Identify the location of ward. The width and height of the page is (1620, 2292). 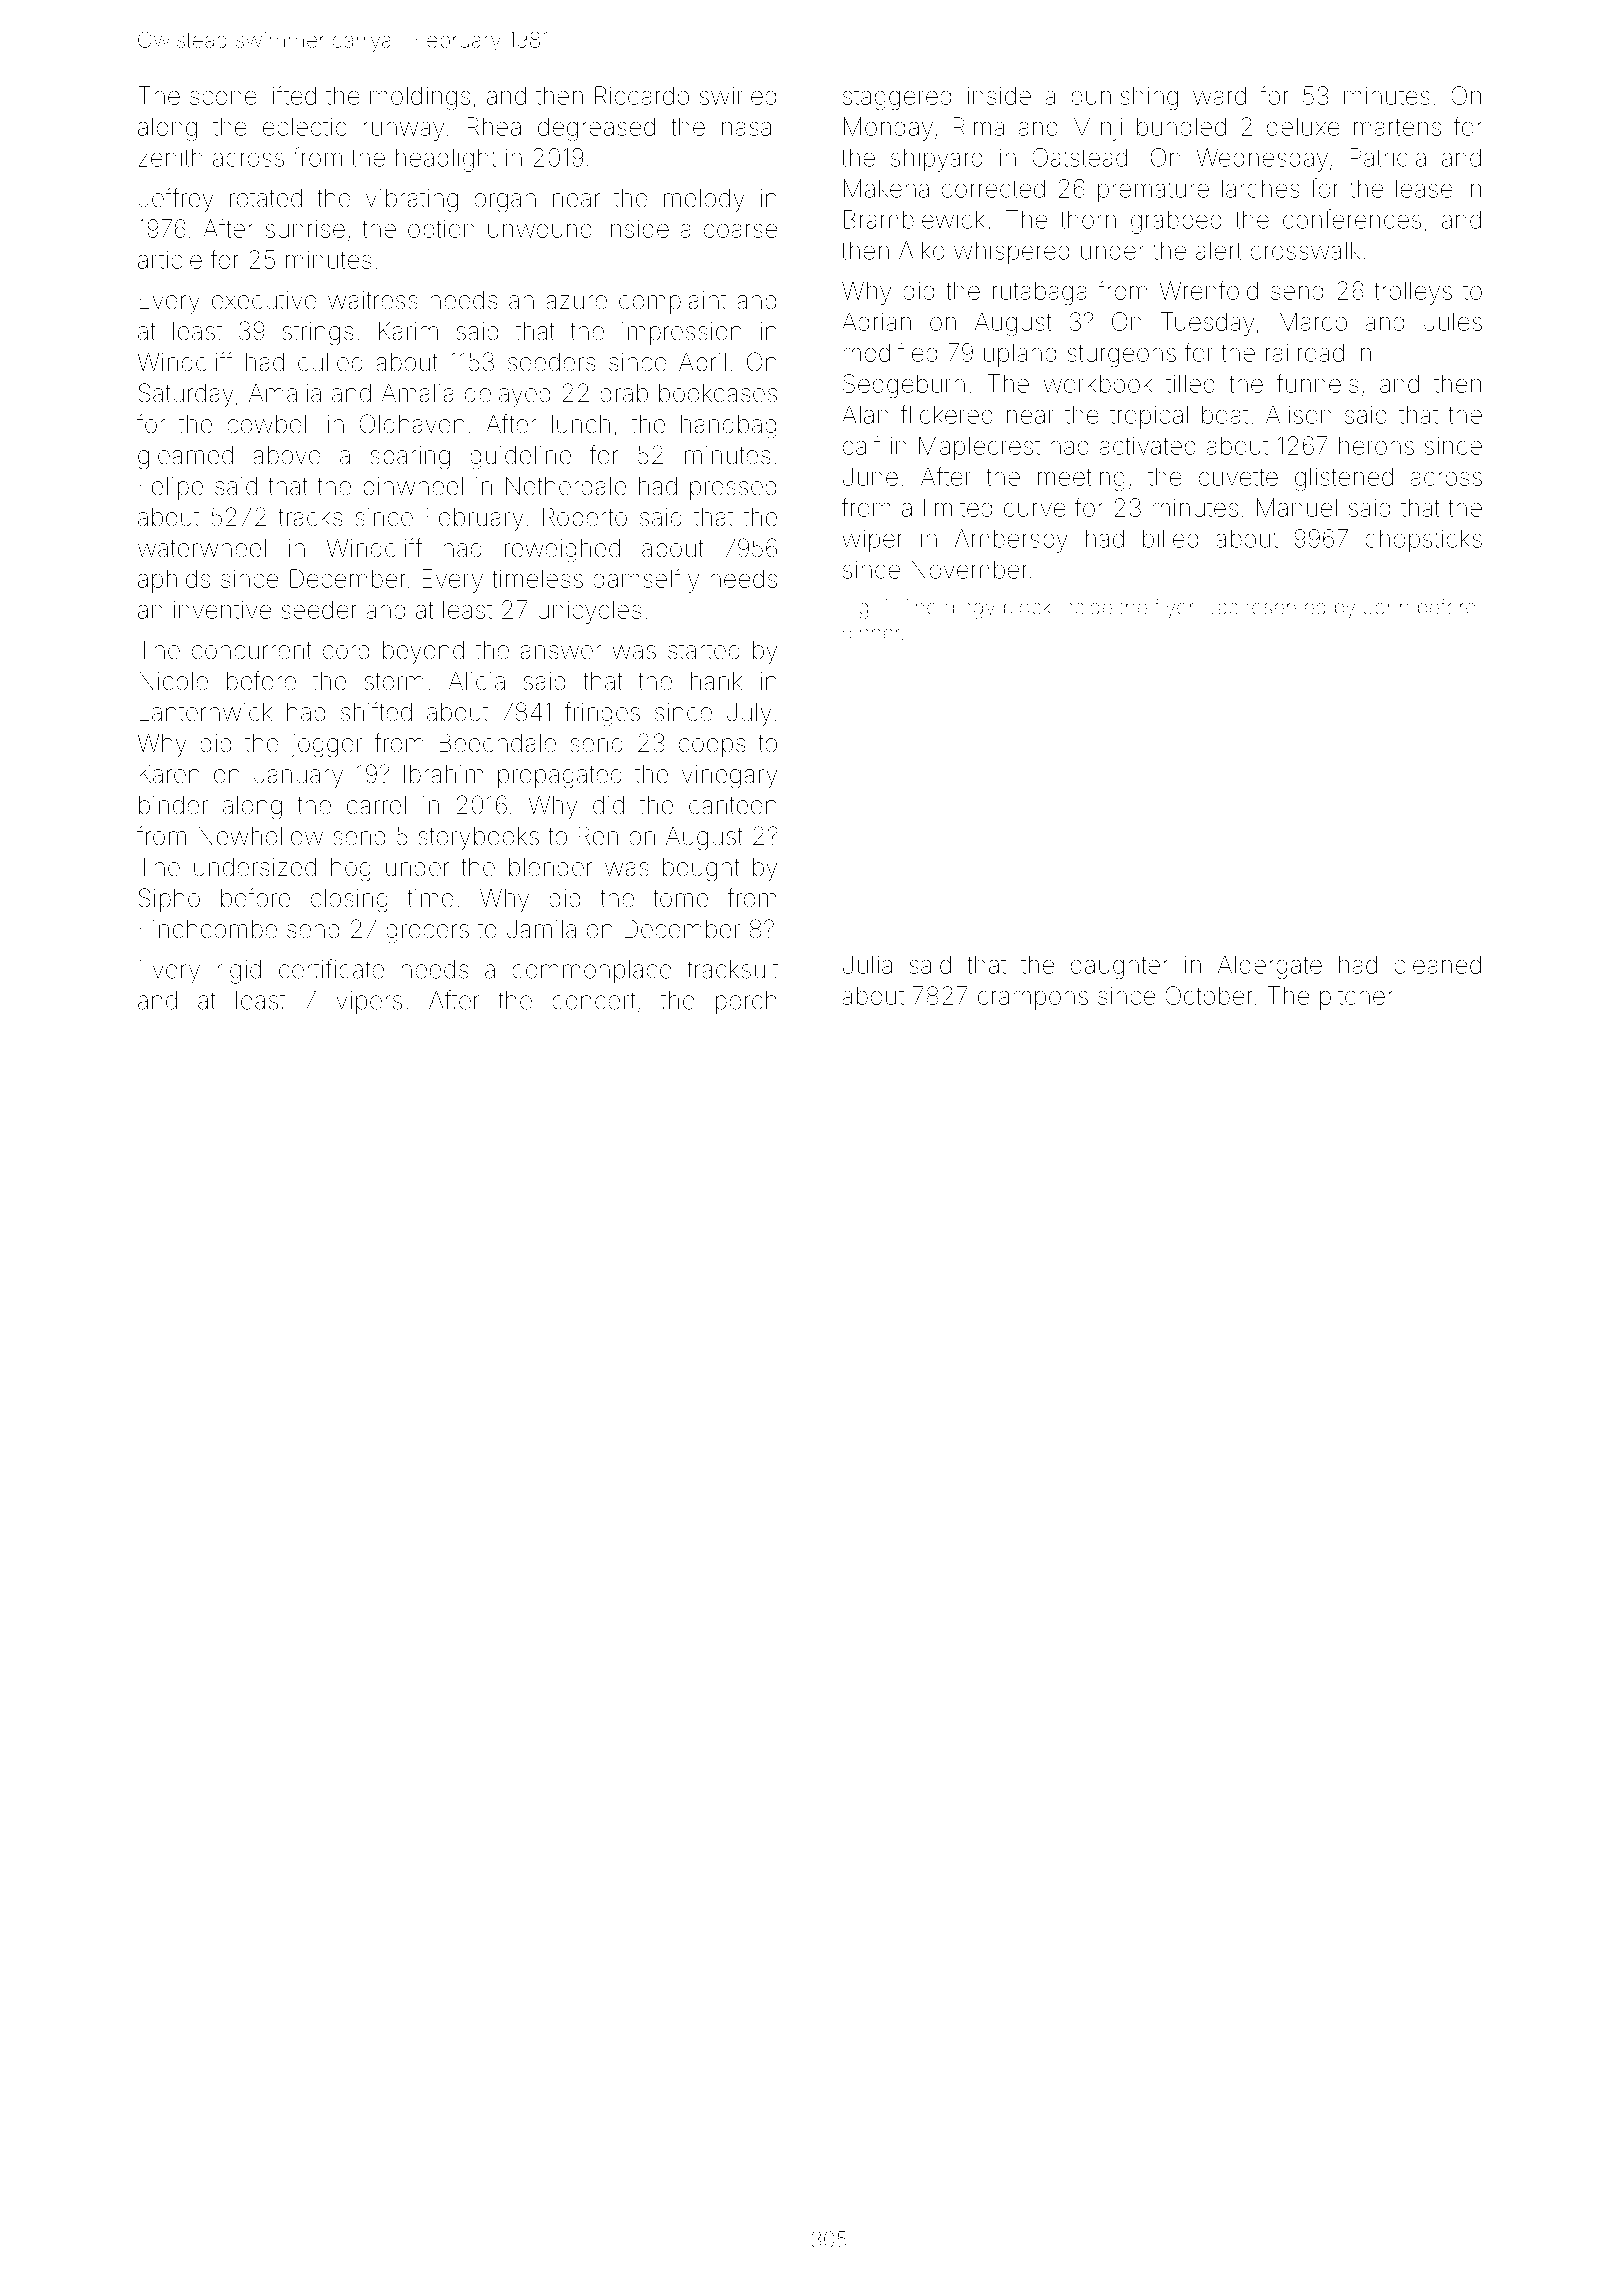
(1219, 95).
